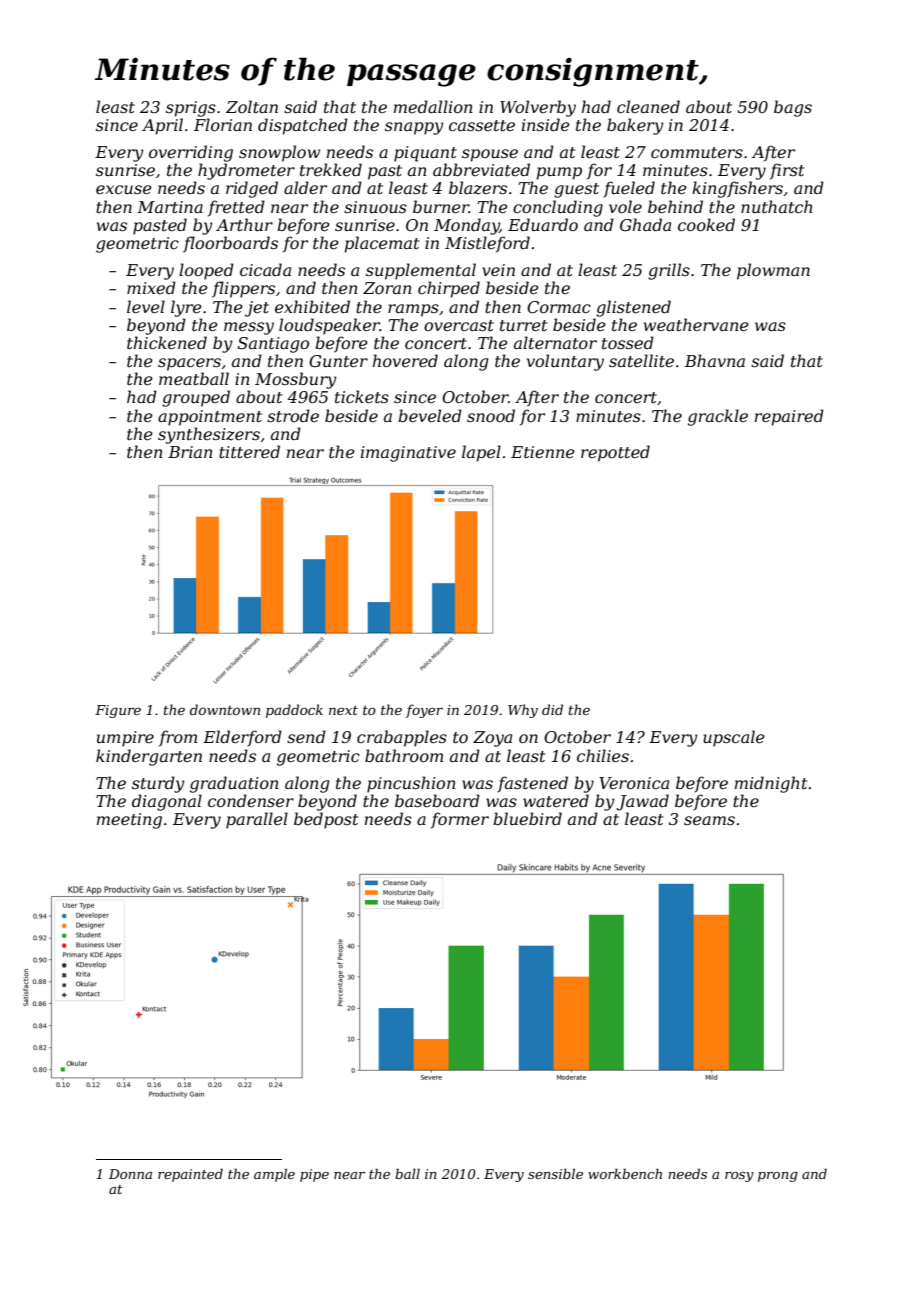 Image resolution: width=924 pixels, height=1314 pixels. What do you see at coordinates (130, 1174) in the screenshot?
I see `Donna` at bounding box center [130, 1174].
